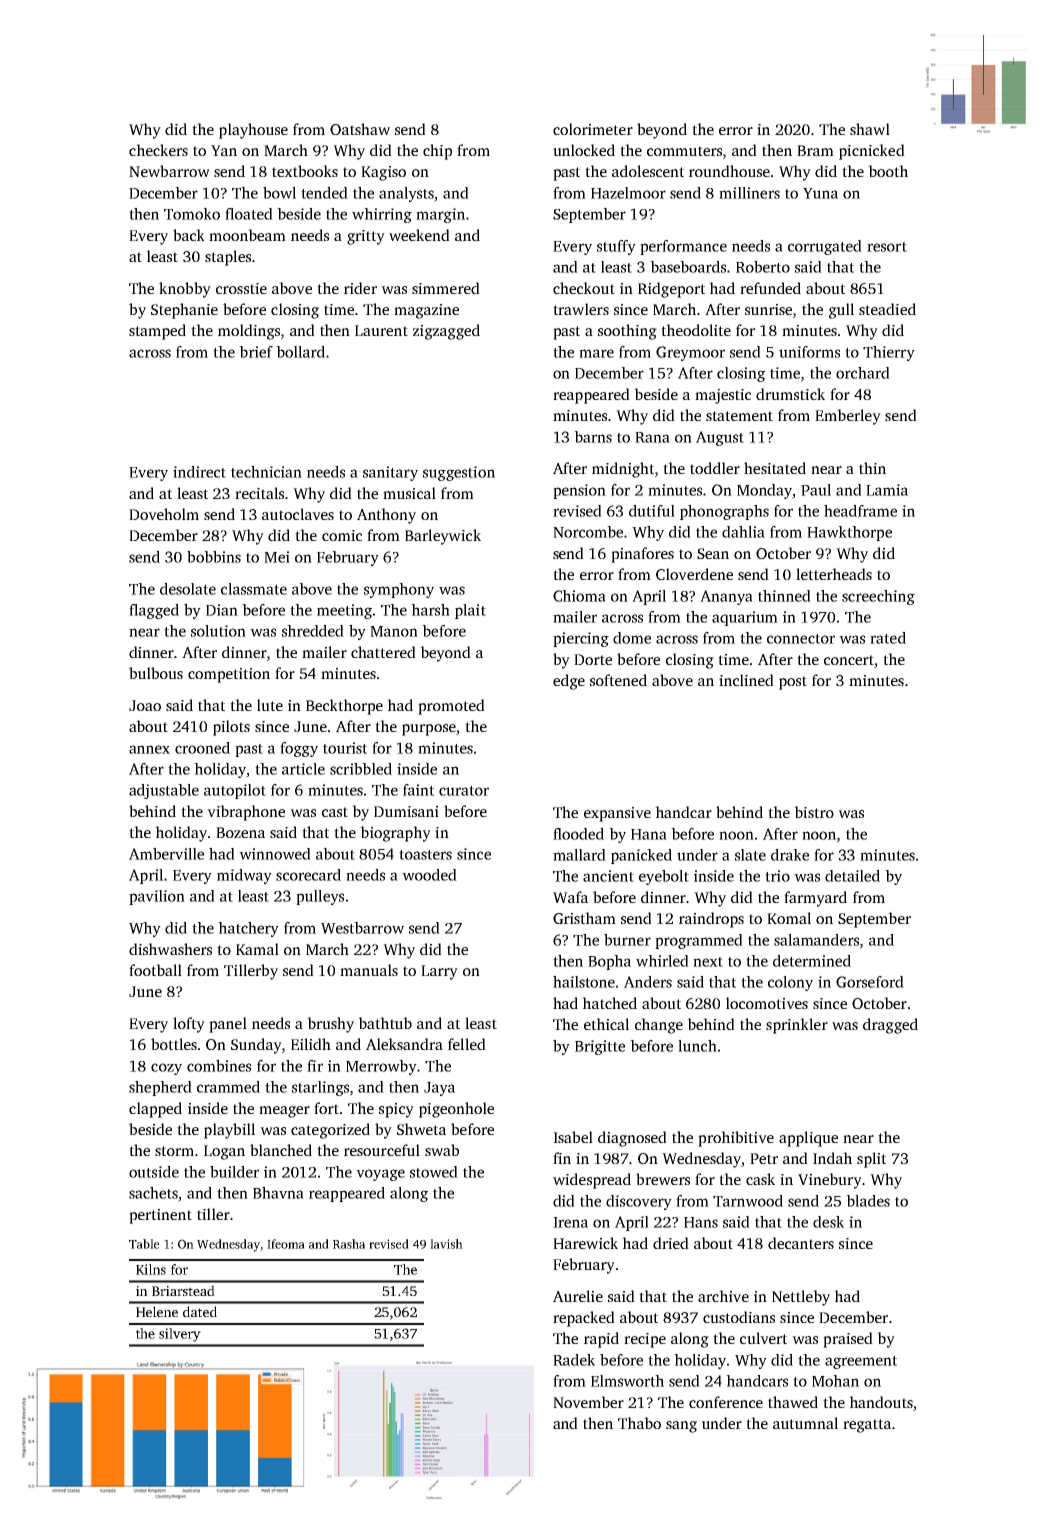 The height and width of the page is (1521, 1050). Describe the element at coordinates (593, 129) in the page. I see `colorimeter` at that location.
